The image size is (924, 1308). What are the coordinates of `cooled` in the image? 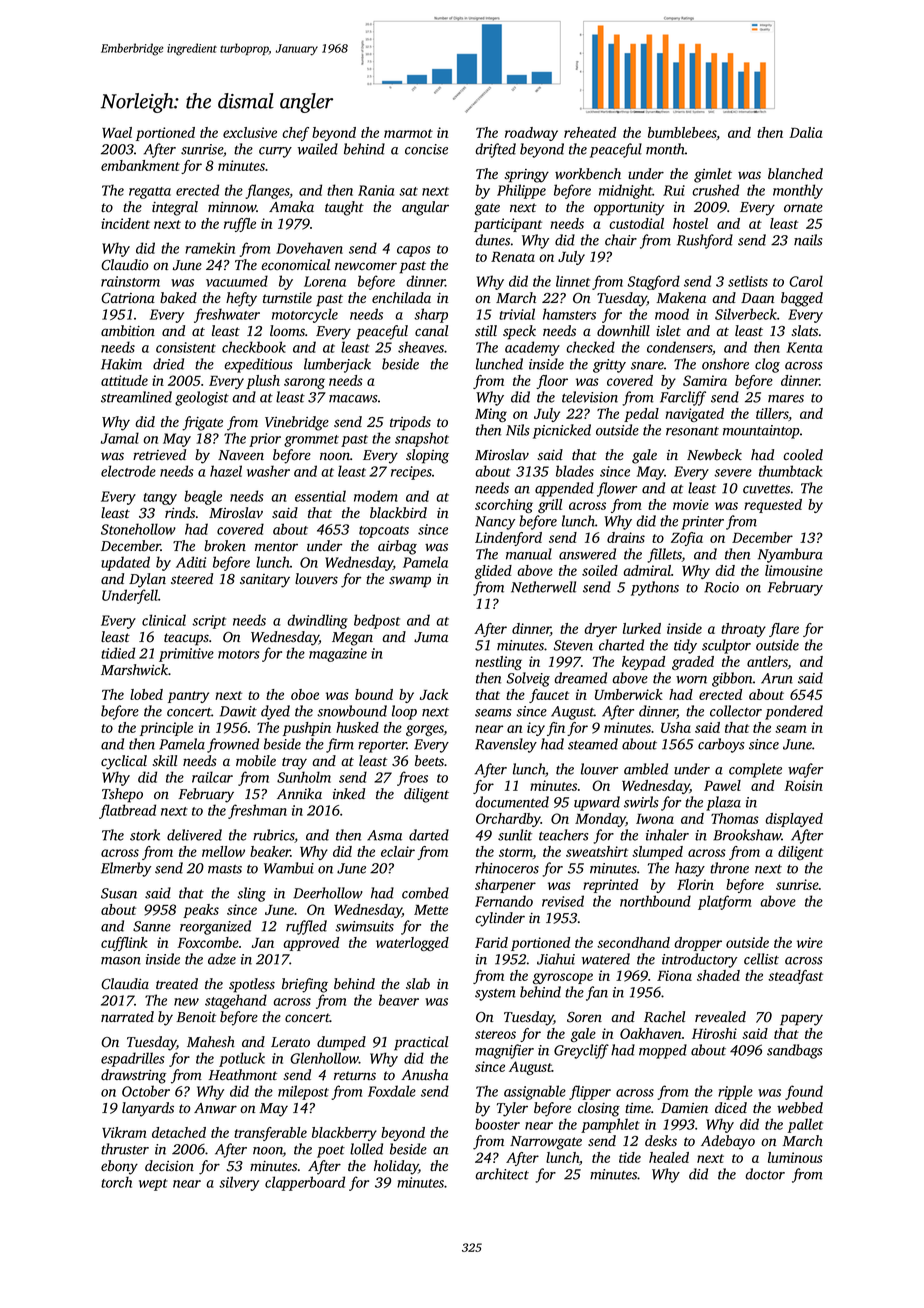 It's located at (803, 455).
